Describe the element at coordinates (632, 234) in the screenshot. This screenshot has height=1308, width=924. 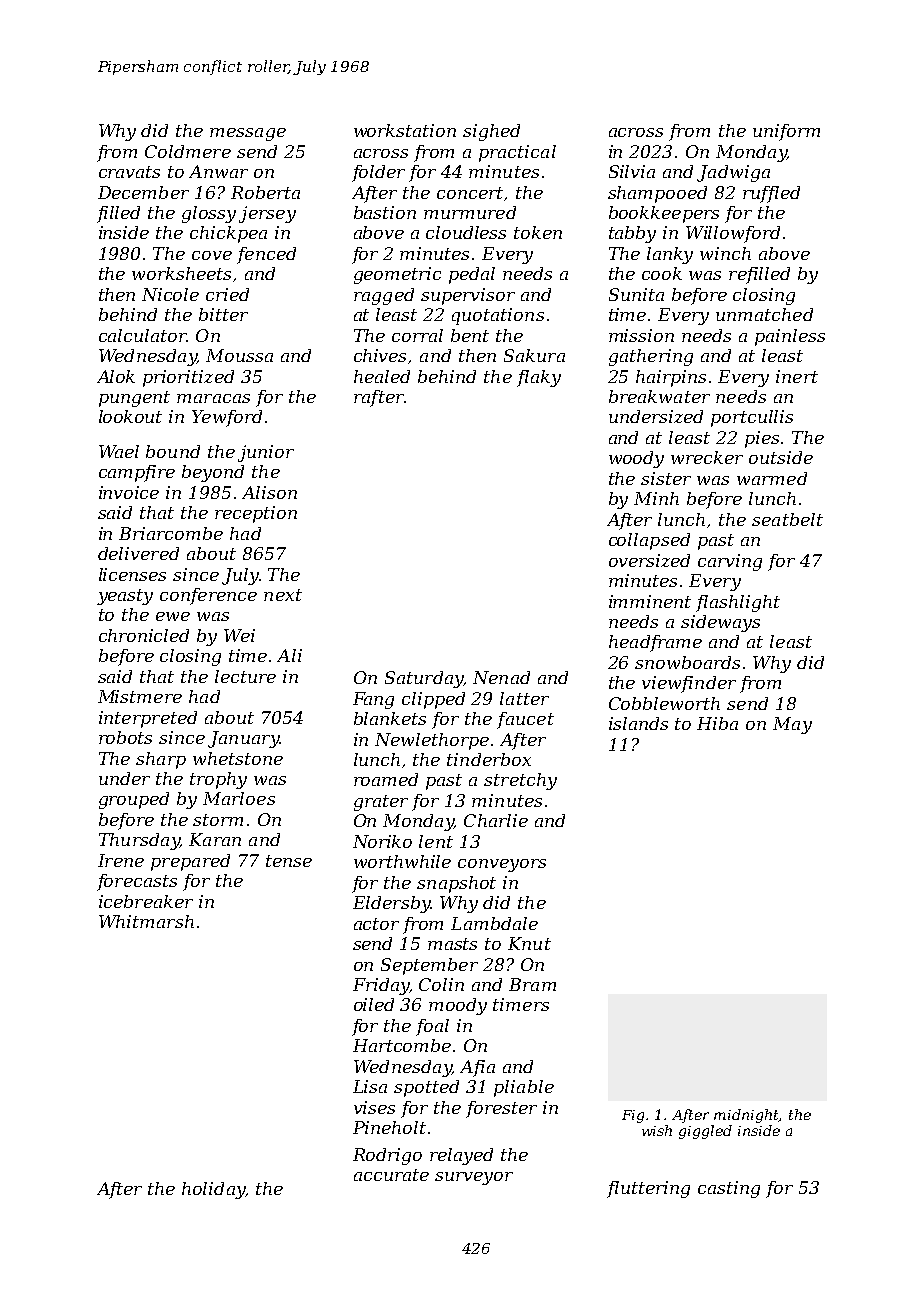
I see `tabby` at that location.
